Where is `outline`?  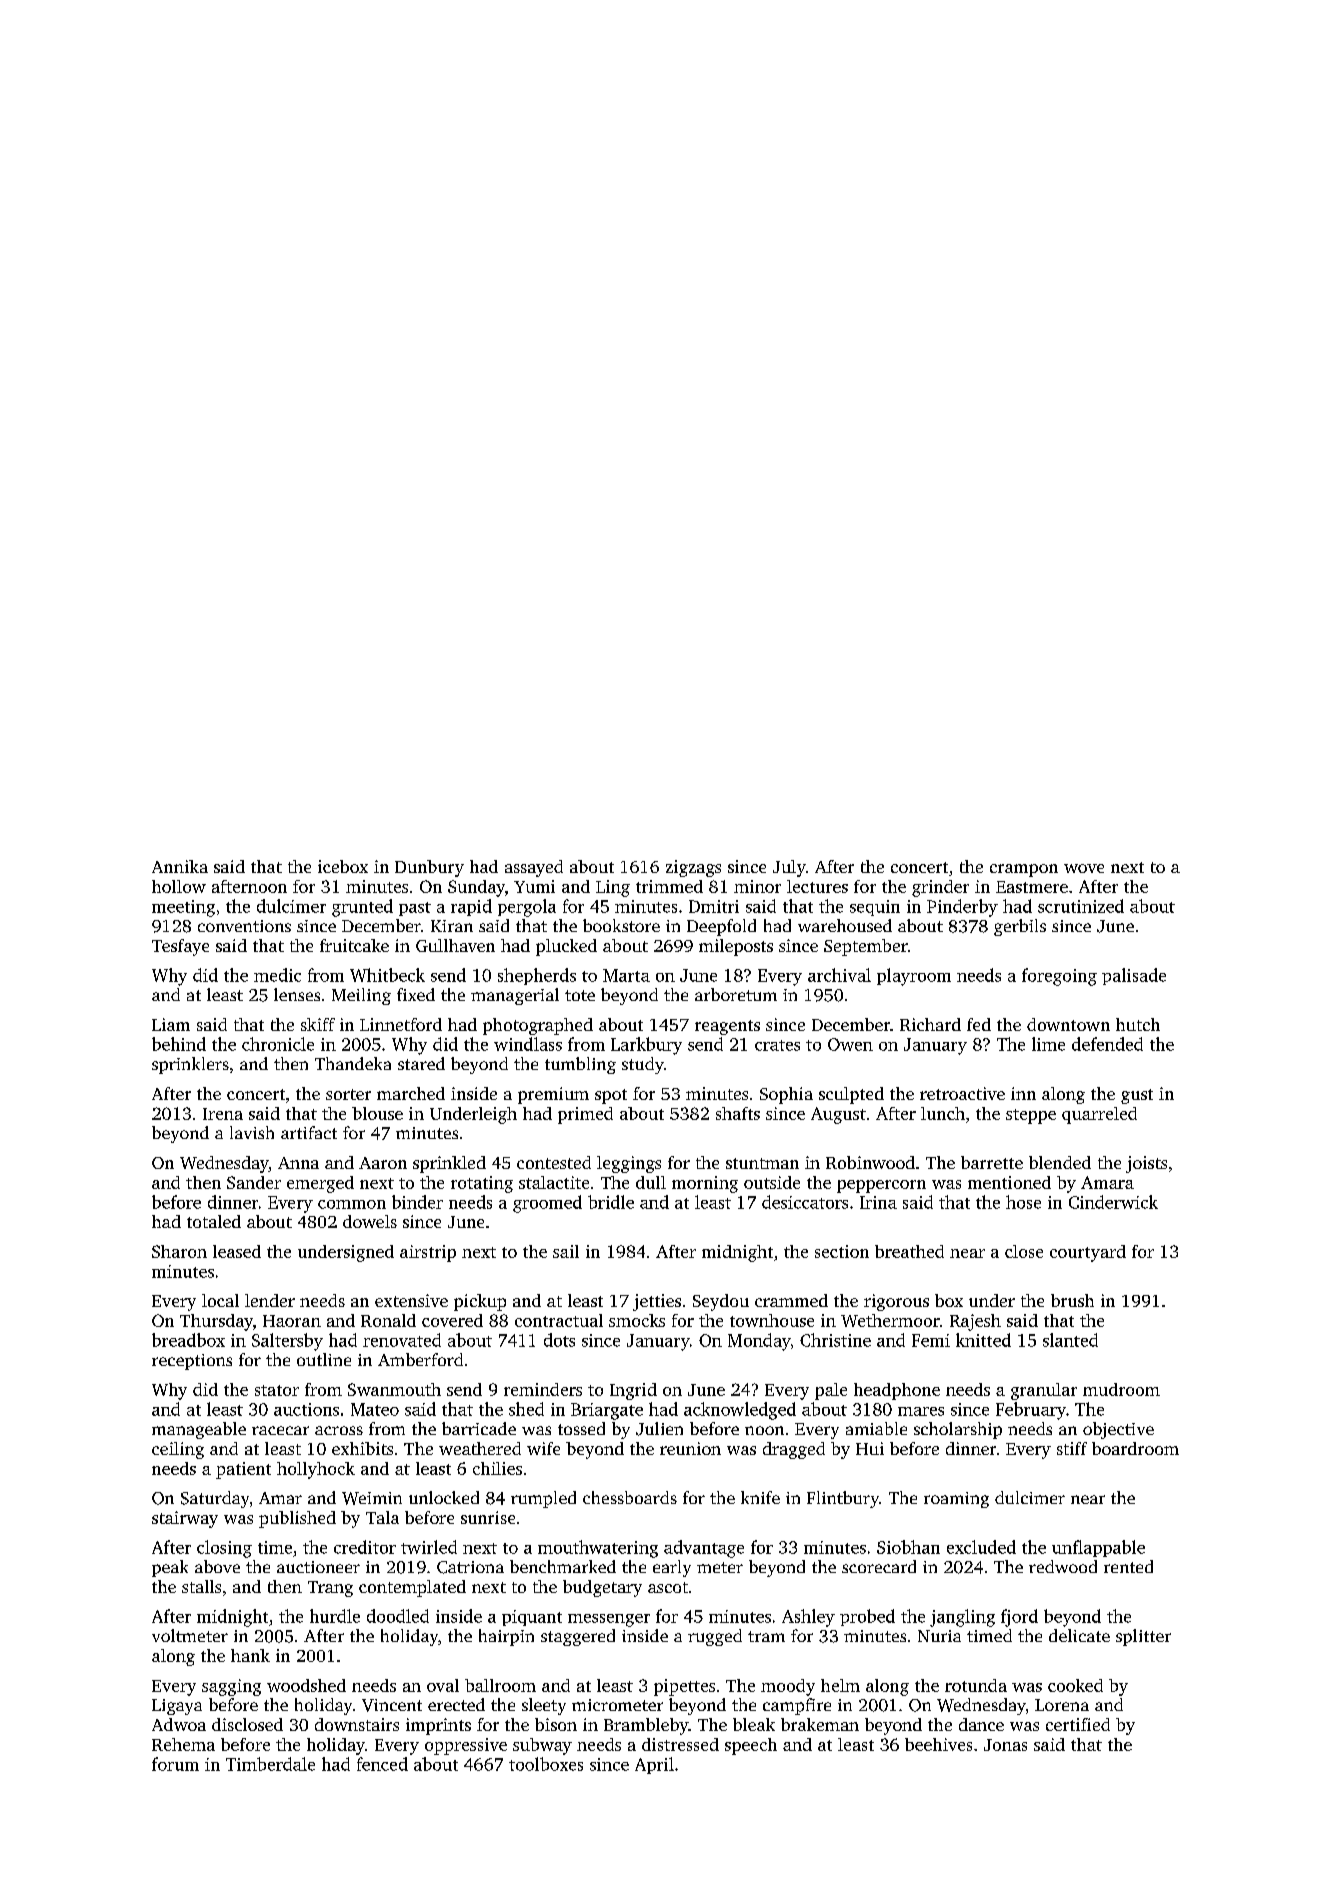 outline is located at coordinates (324, 1359).
